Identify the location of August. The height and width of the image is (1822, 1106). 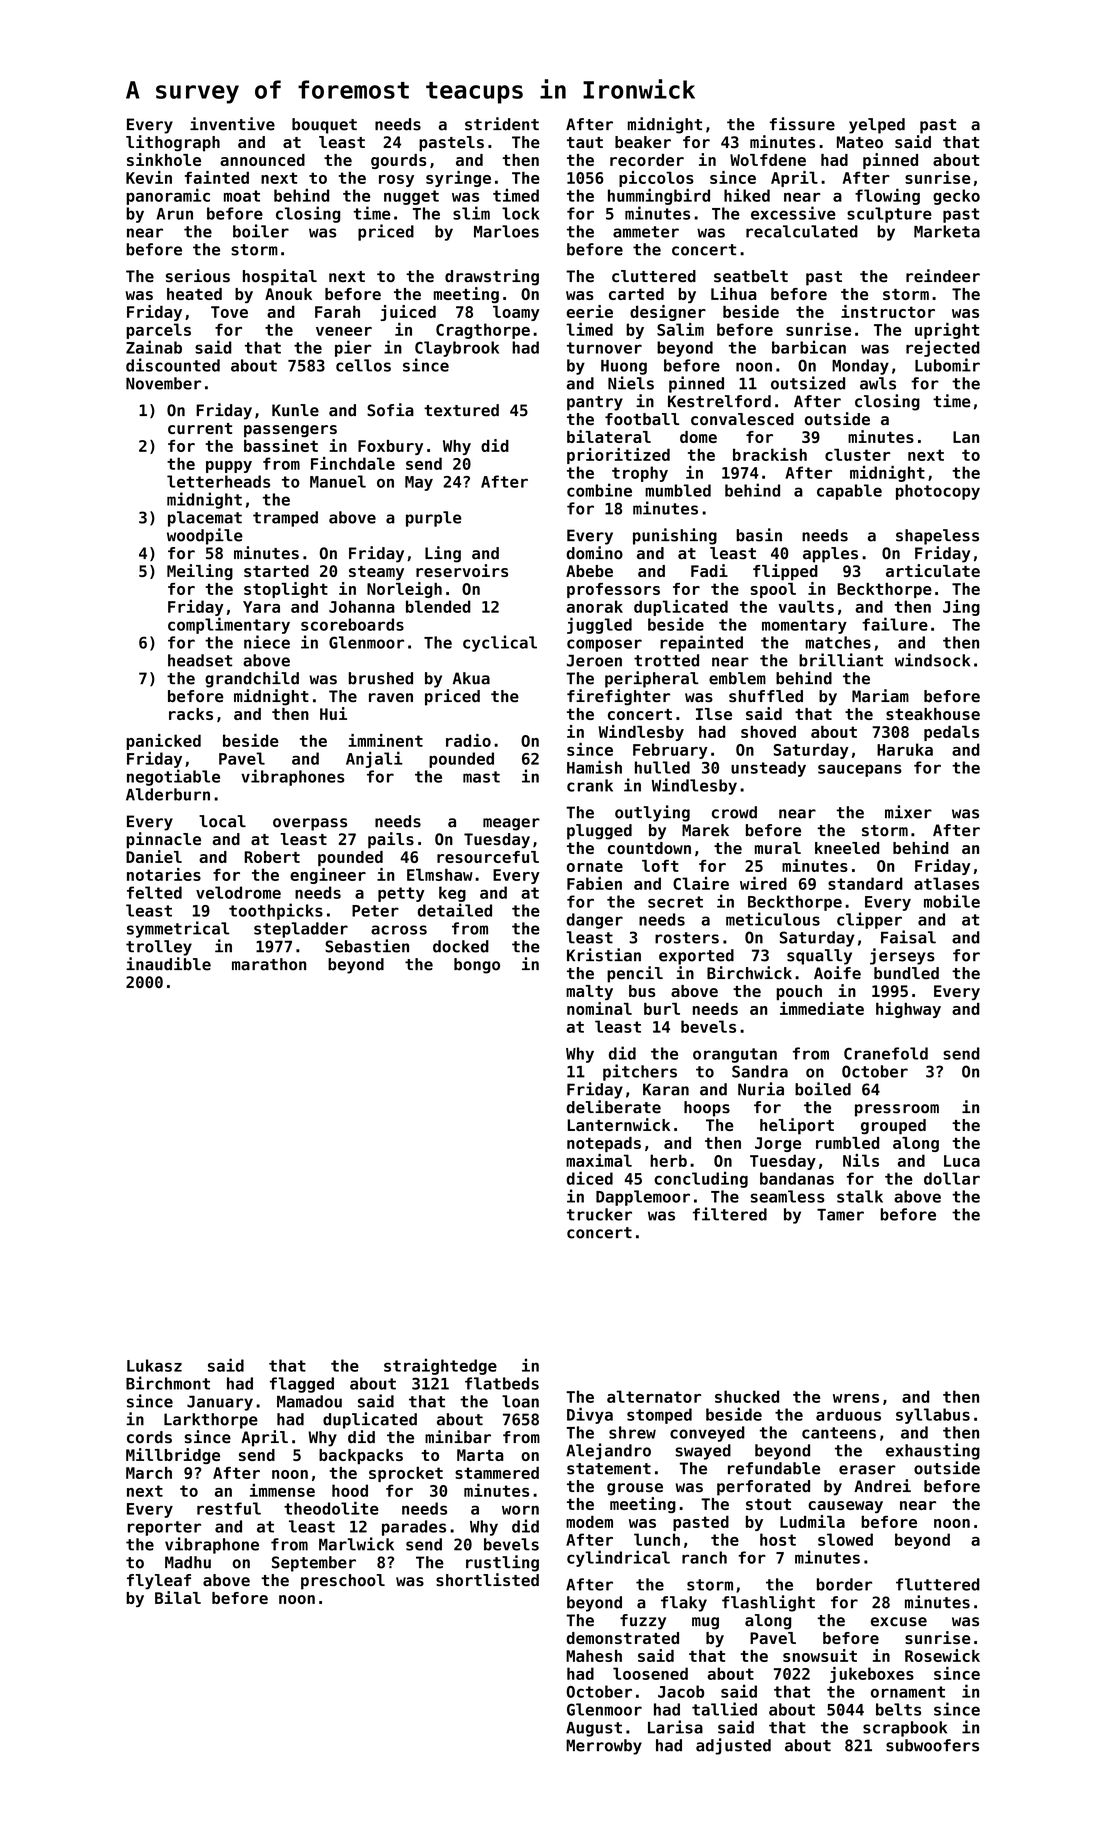
(594, 1729).
